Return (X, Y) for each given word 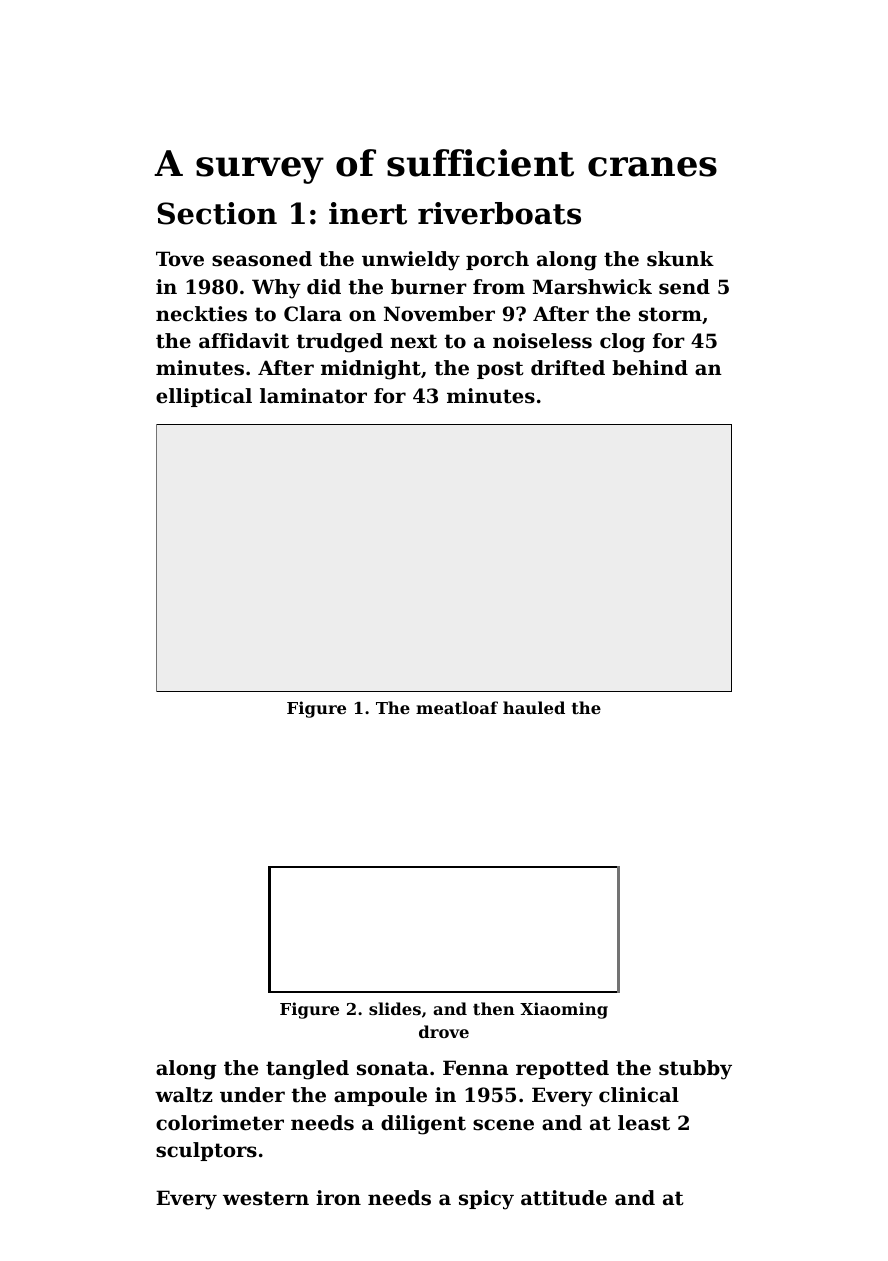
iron (338, 1198)
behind (650, 368)
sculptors (206, 1151)
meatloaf (457, 707)
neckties (201, 314)
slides (395, 1008)
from (499, 286)
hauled (534, 707)
